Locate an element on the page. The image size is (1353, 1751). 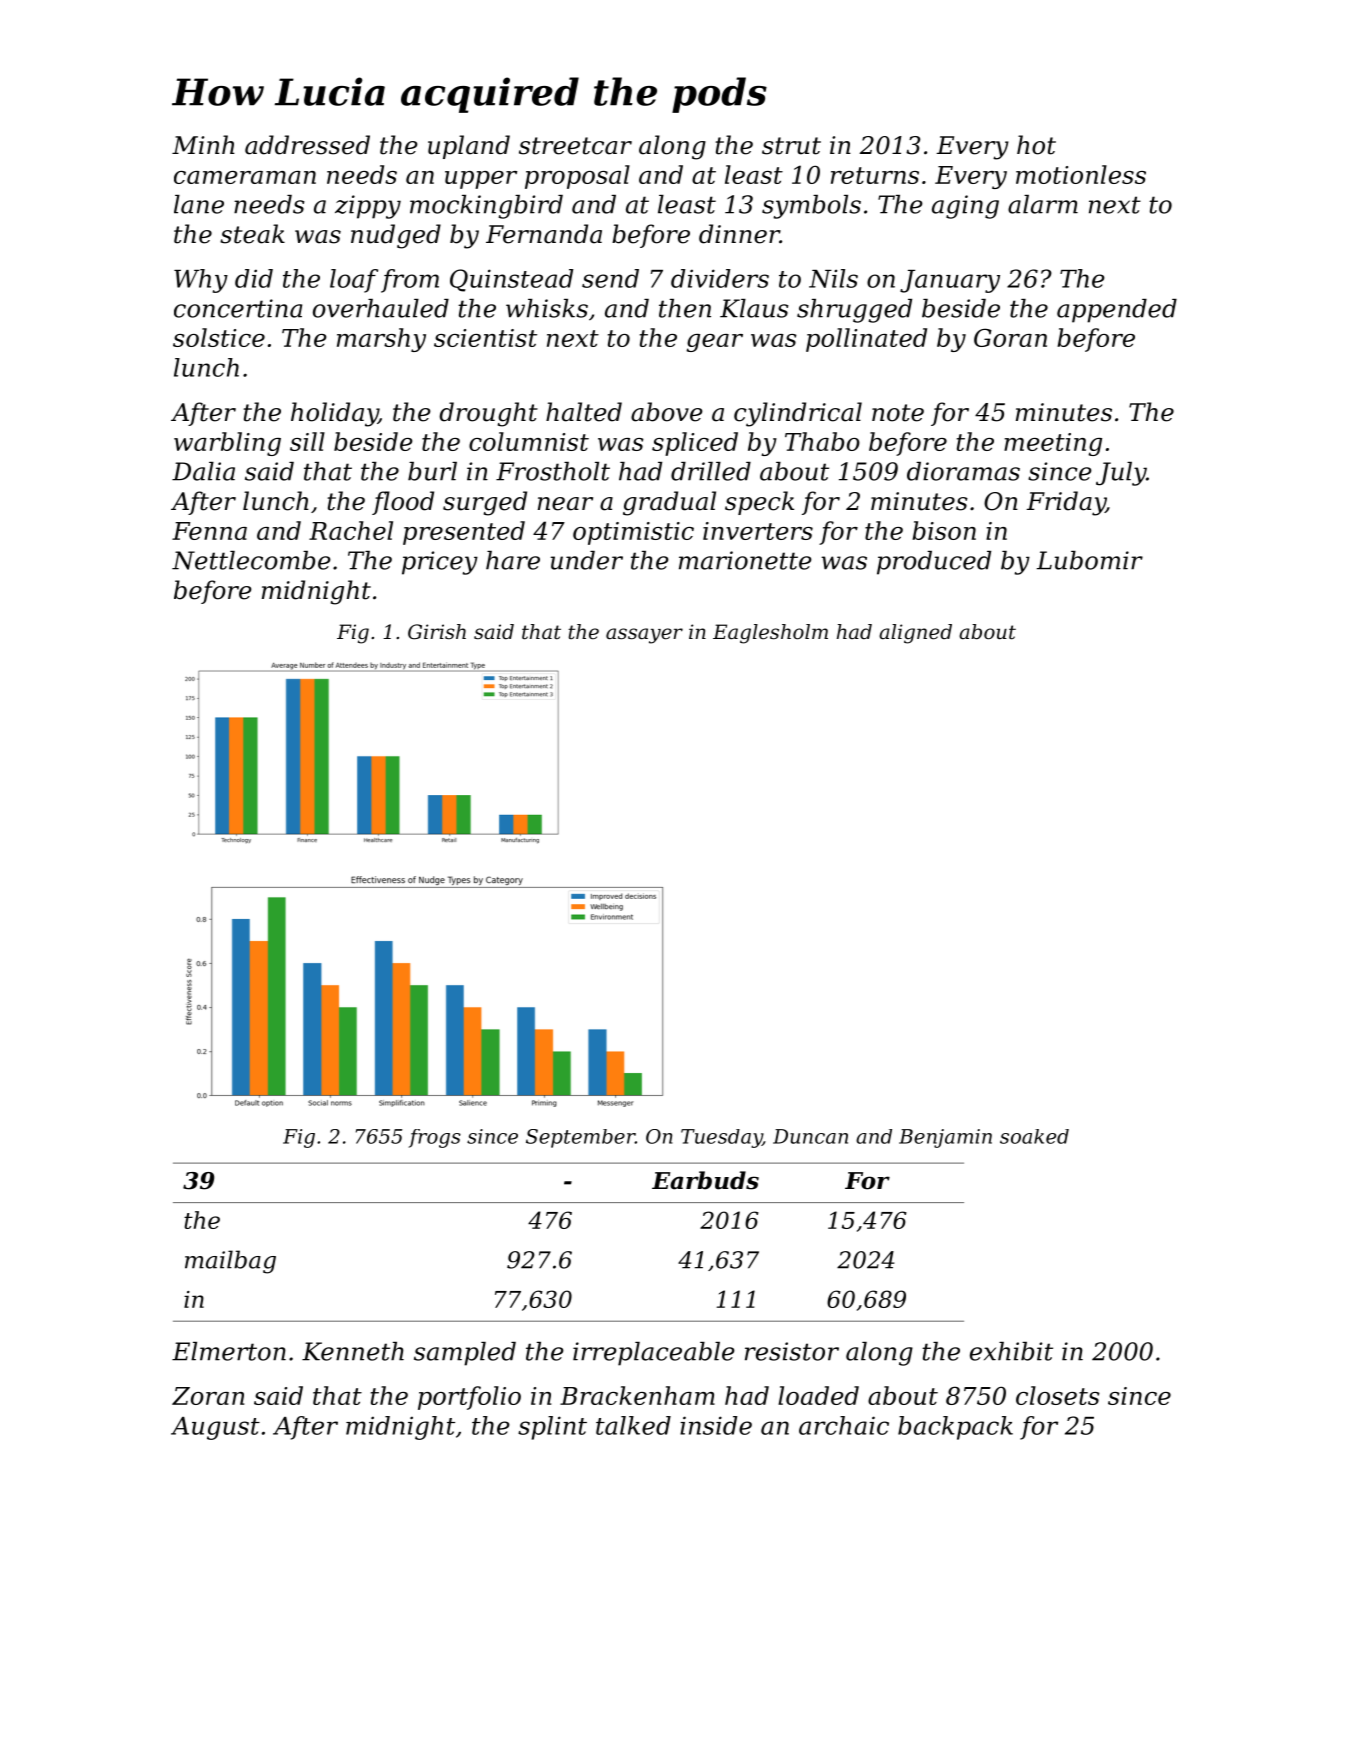
Zoran is located at coordinates (208, 1396).
